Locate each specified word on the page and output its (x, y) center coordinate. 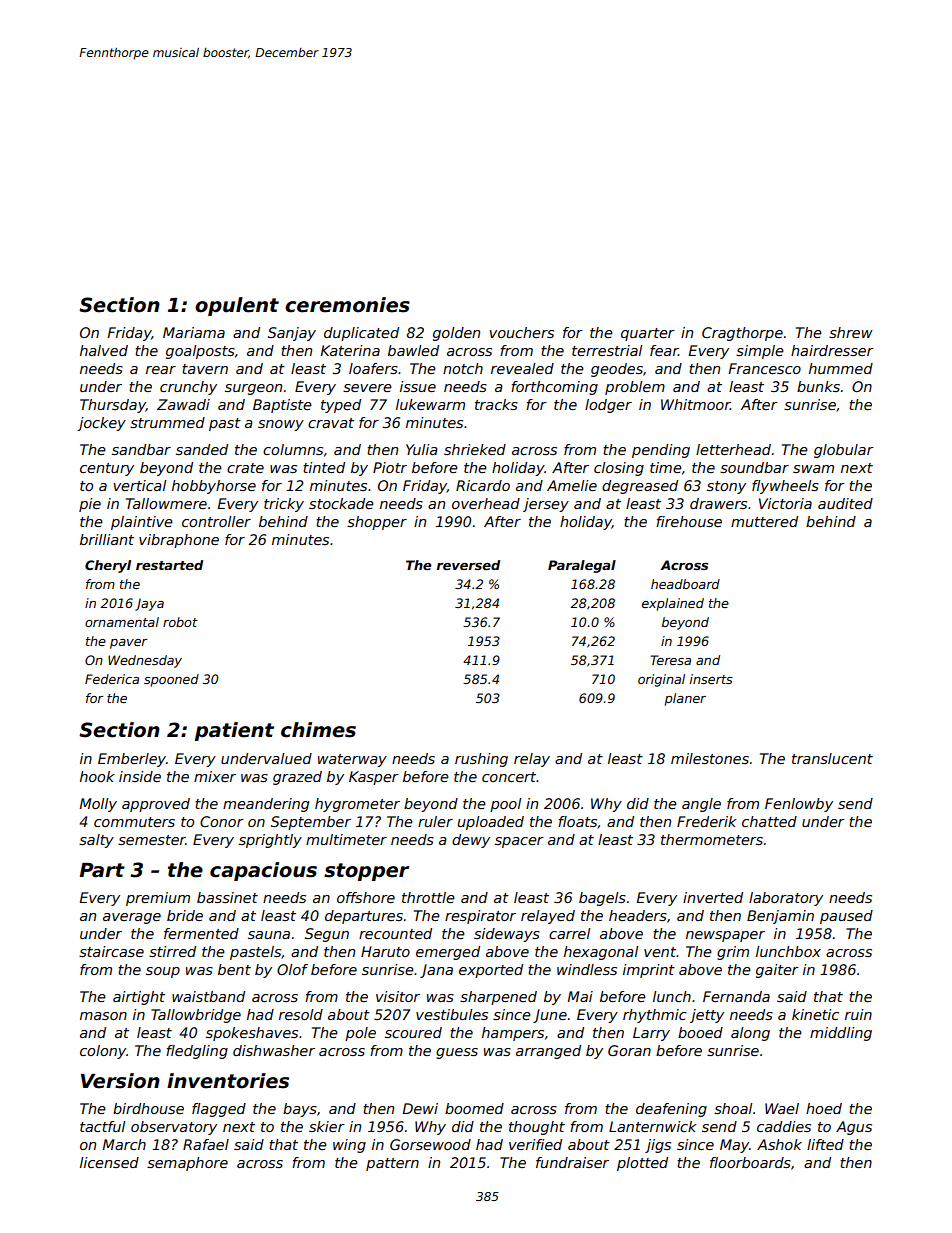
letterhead (733, 449)
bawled (413, 350)
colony (103, 1052)
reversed (468, 565)
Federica (112, 679)
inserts (711, 679)
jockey (101, 424)
